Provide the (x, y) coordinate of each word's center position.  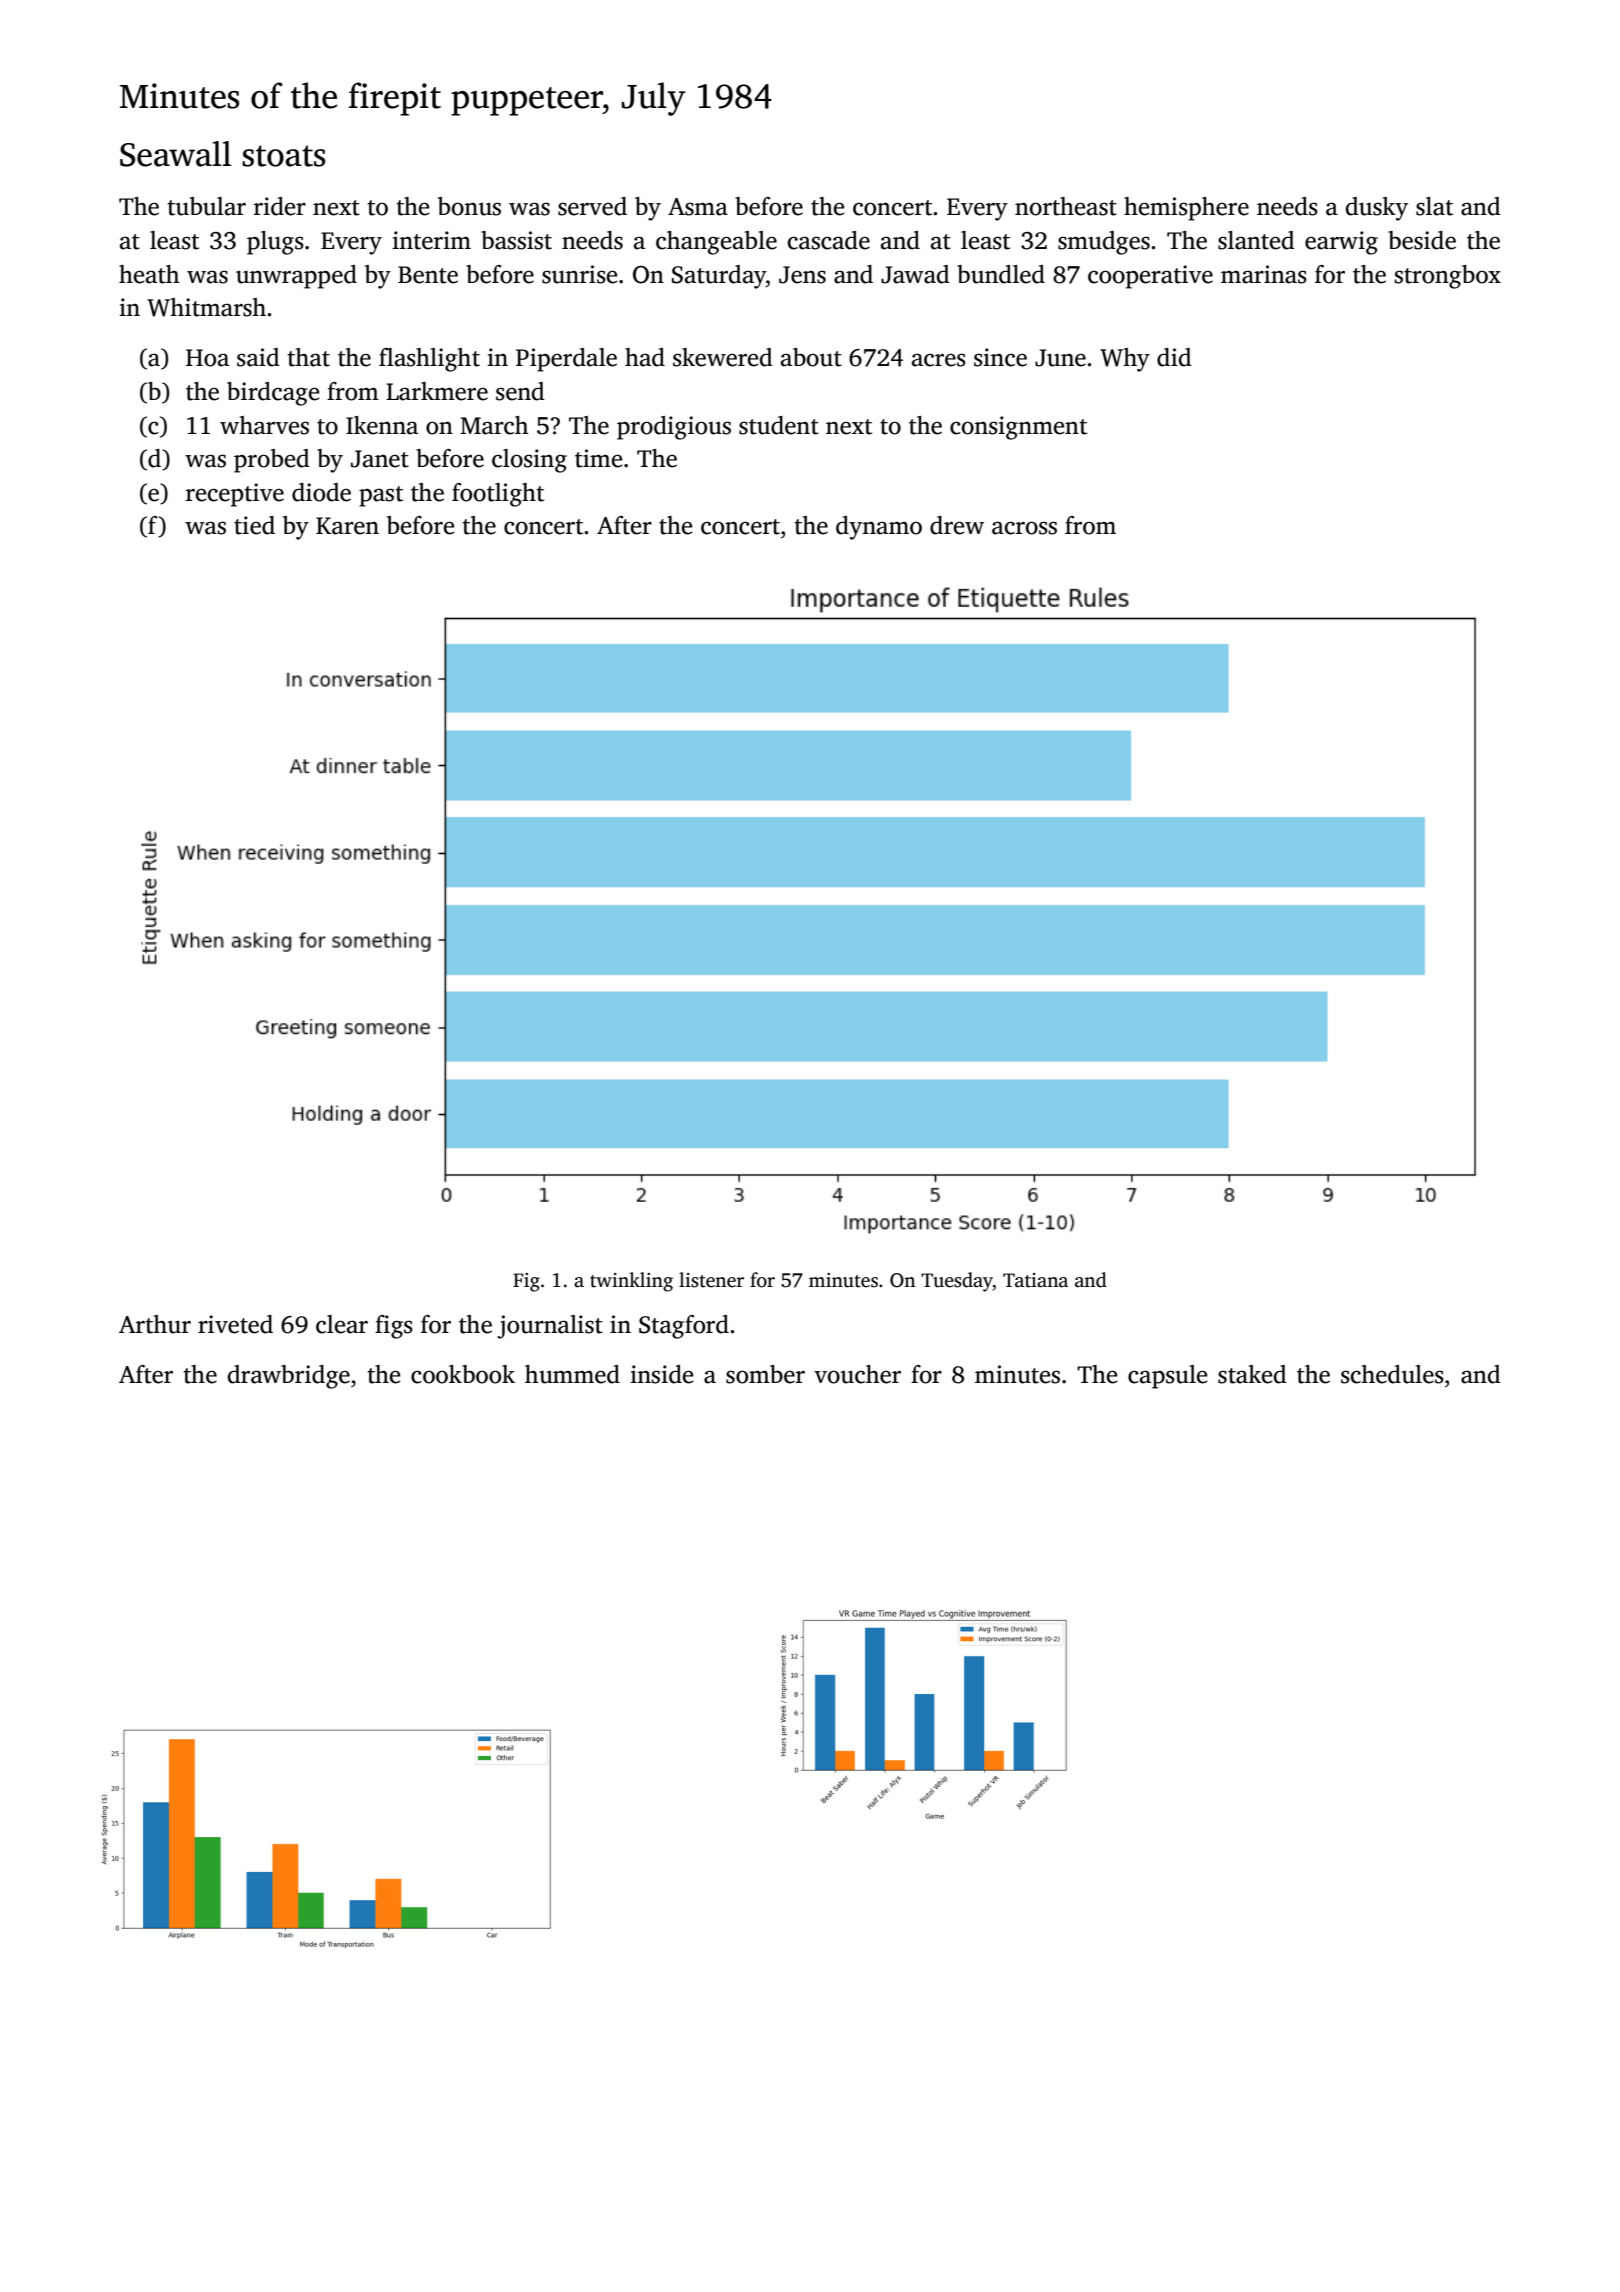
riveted (235, 1324)
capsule (1167, 1377)
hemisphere (1186, 209)
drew (957, 525)
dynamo (879, 528)
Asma (698, 207)
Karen (347, 526)
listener (711, 1280)
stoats (284, 156)
